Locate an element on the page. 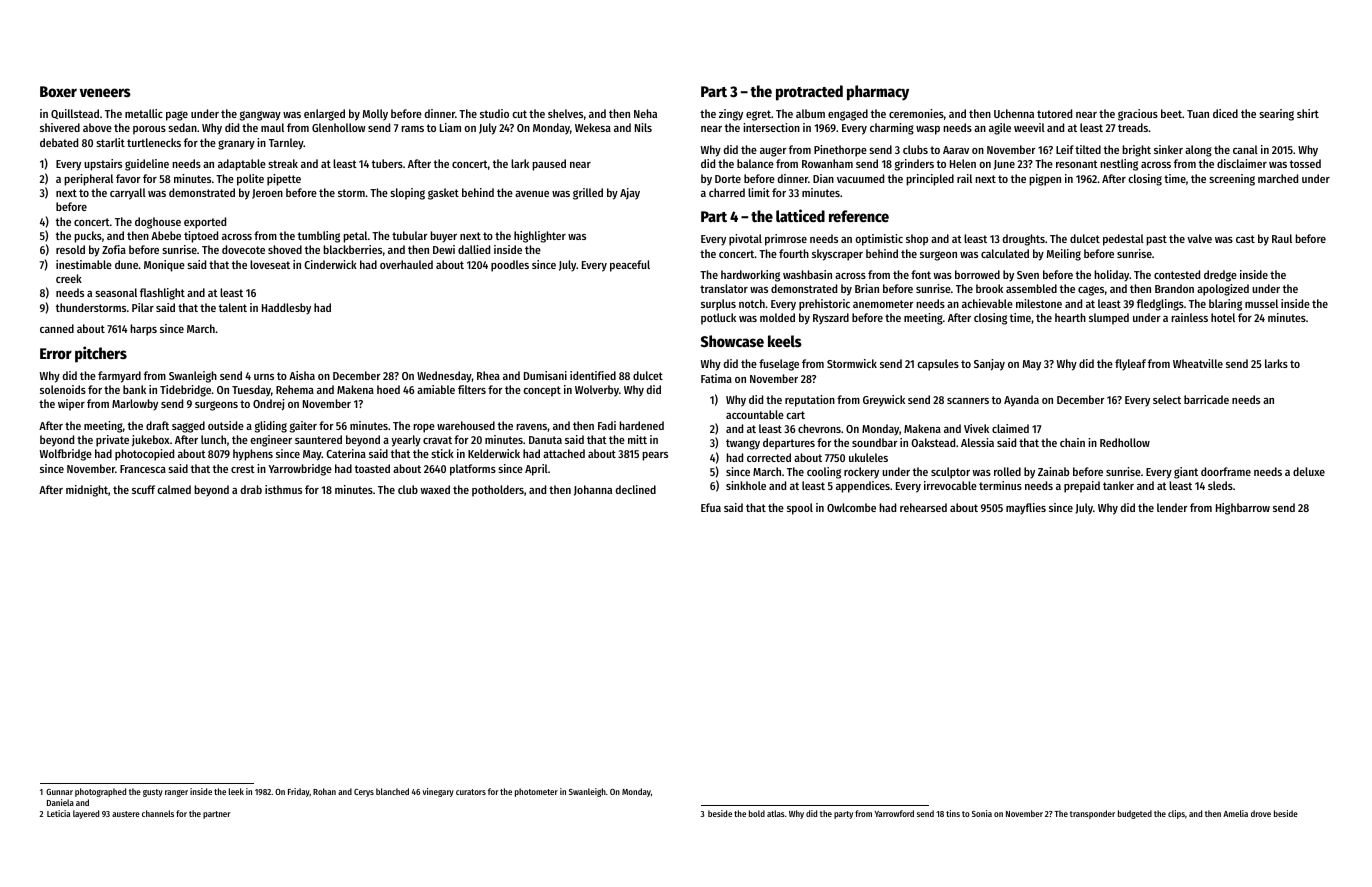  drab is located at coordinates (251, 489).
